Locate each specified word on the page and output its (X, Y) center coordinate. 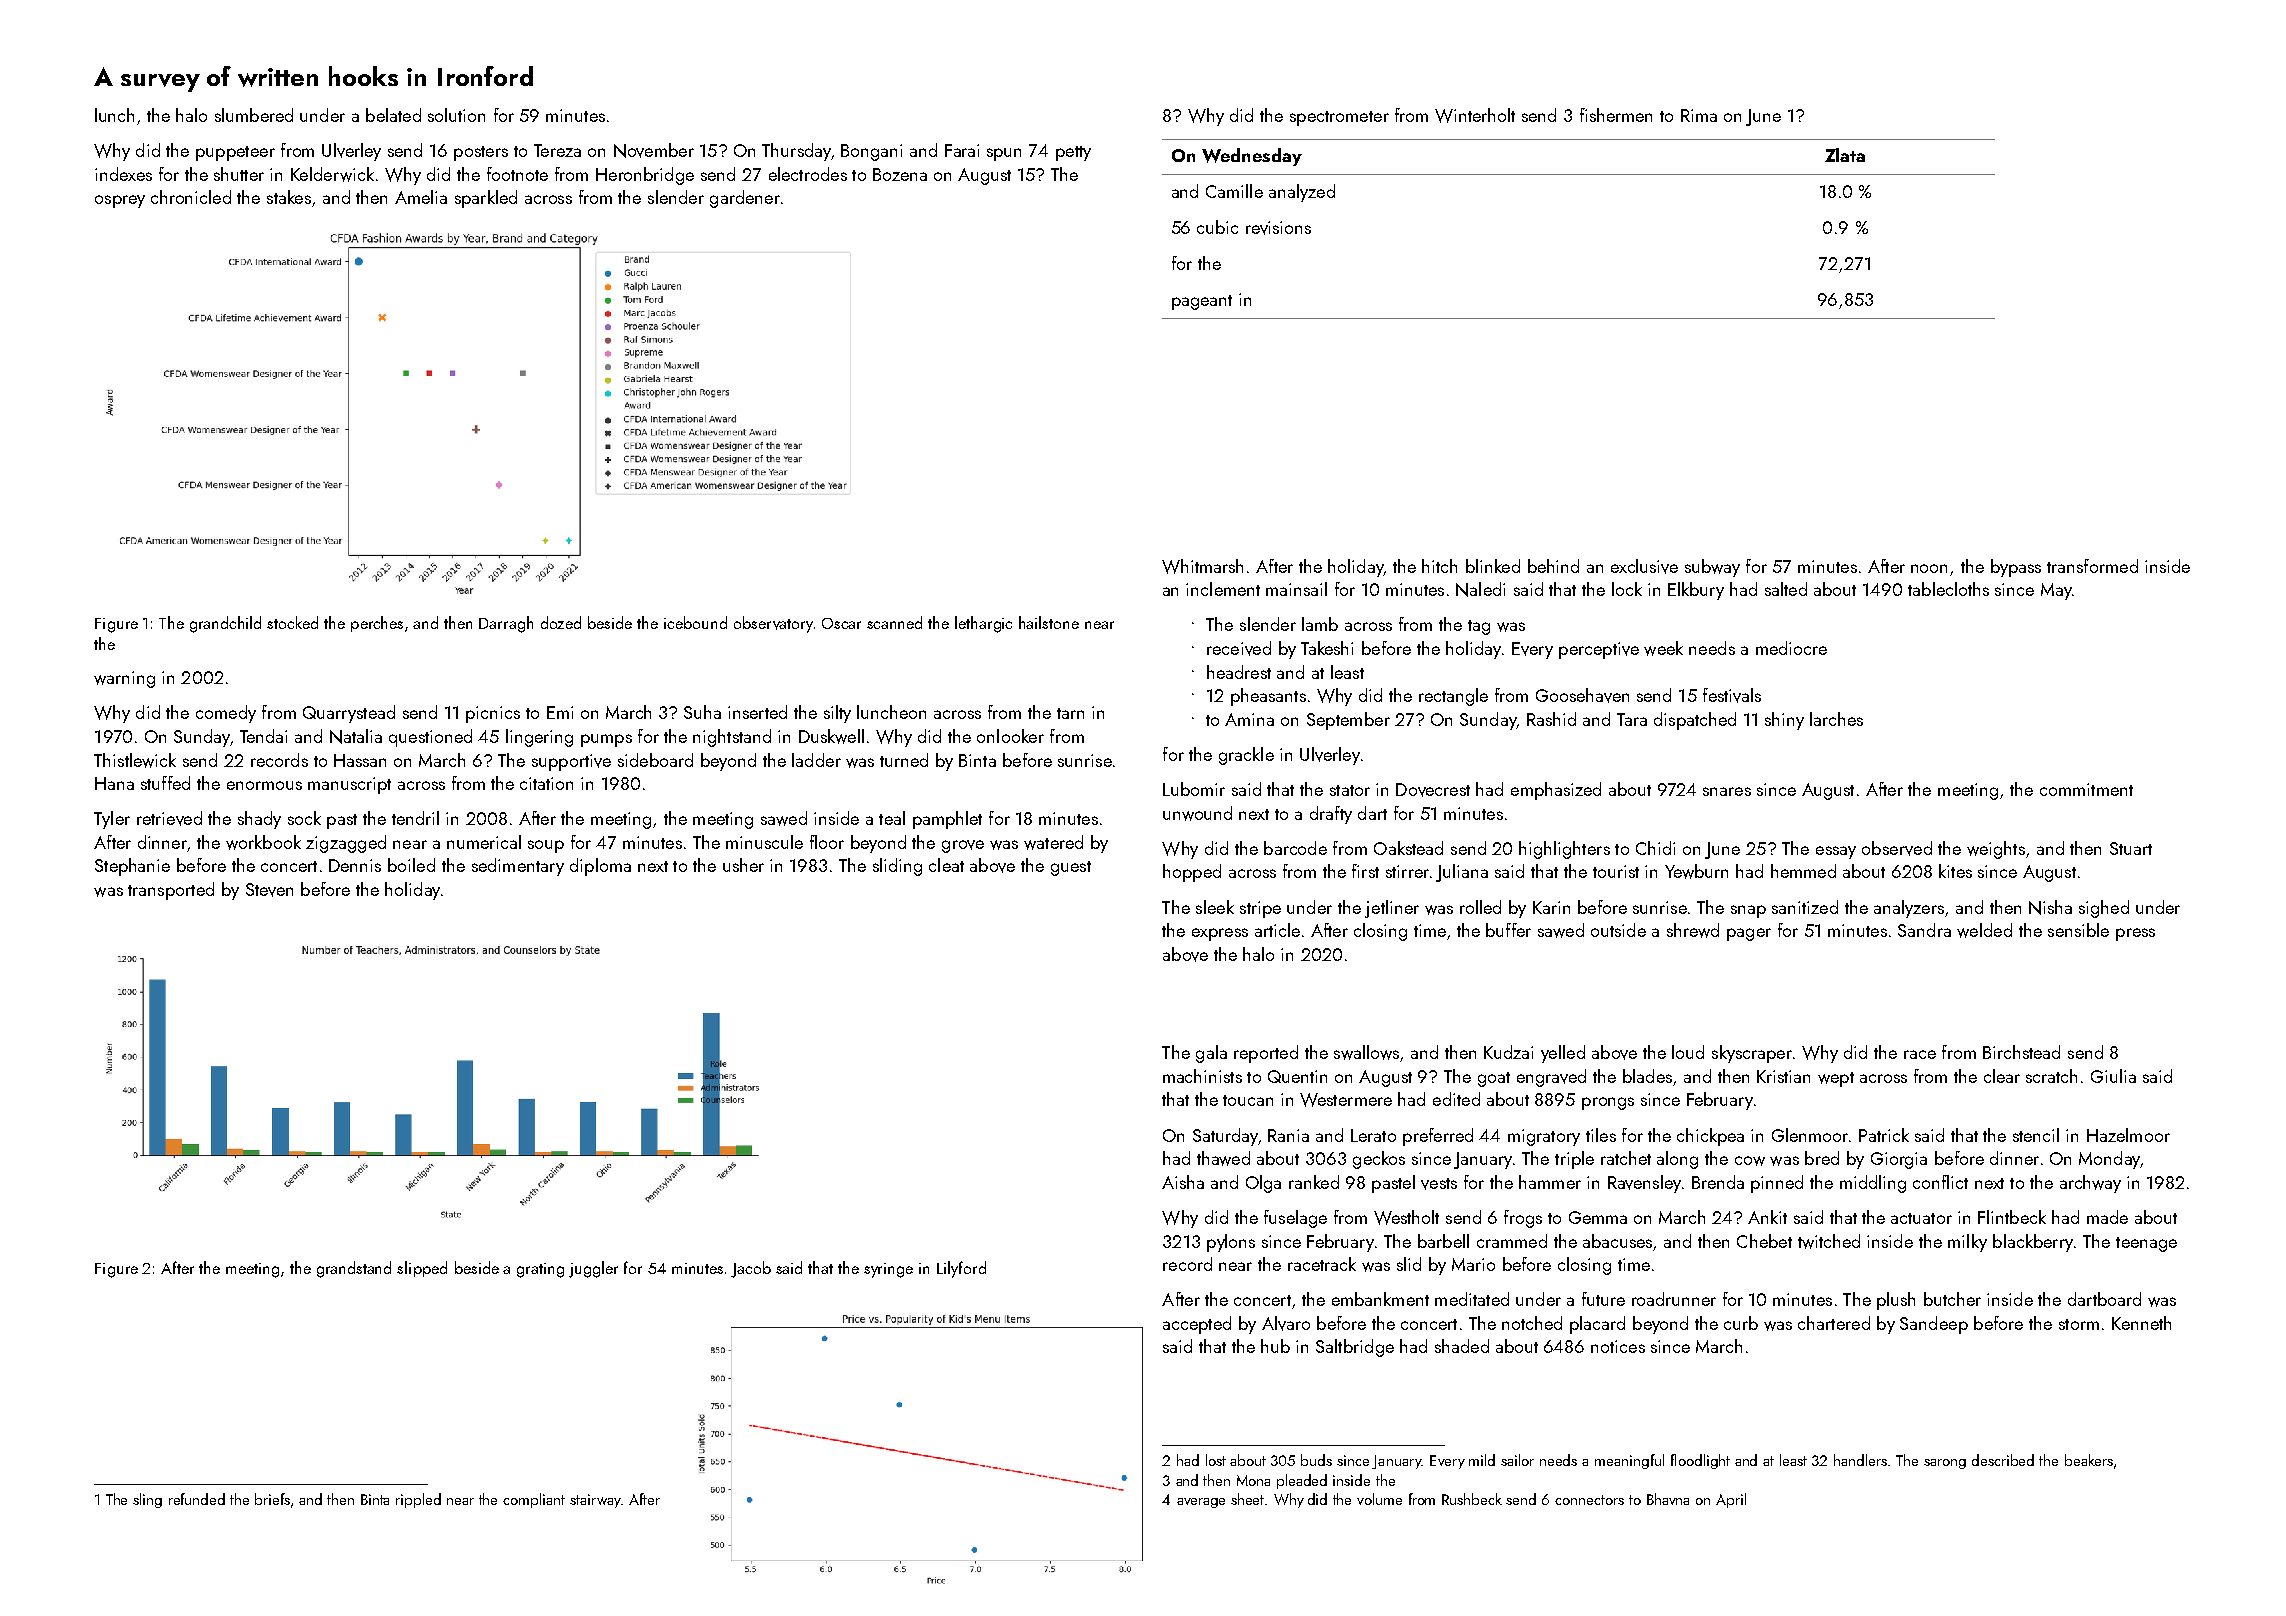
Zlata (1845, 155)
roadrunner (1674, 1299)
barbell (1443, 1241)
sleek (1215, 907)
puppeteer (235, 153)
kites (1955, 871)
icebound (695, 622)
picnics (493, 714)
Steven (269, 890)
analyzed (1302, 193)
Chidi (1655, 848)
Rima (1699, 115)
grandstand (354, 1269)
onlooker (1010, 736)
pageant (1202, 302)
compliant (534, 1500)
